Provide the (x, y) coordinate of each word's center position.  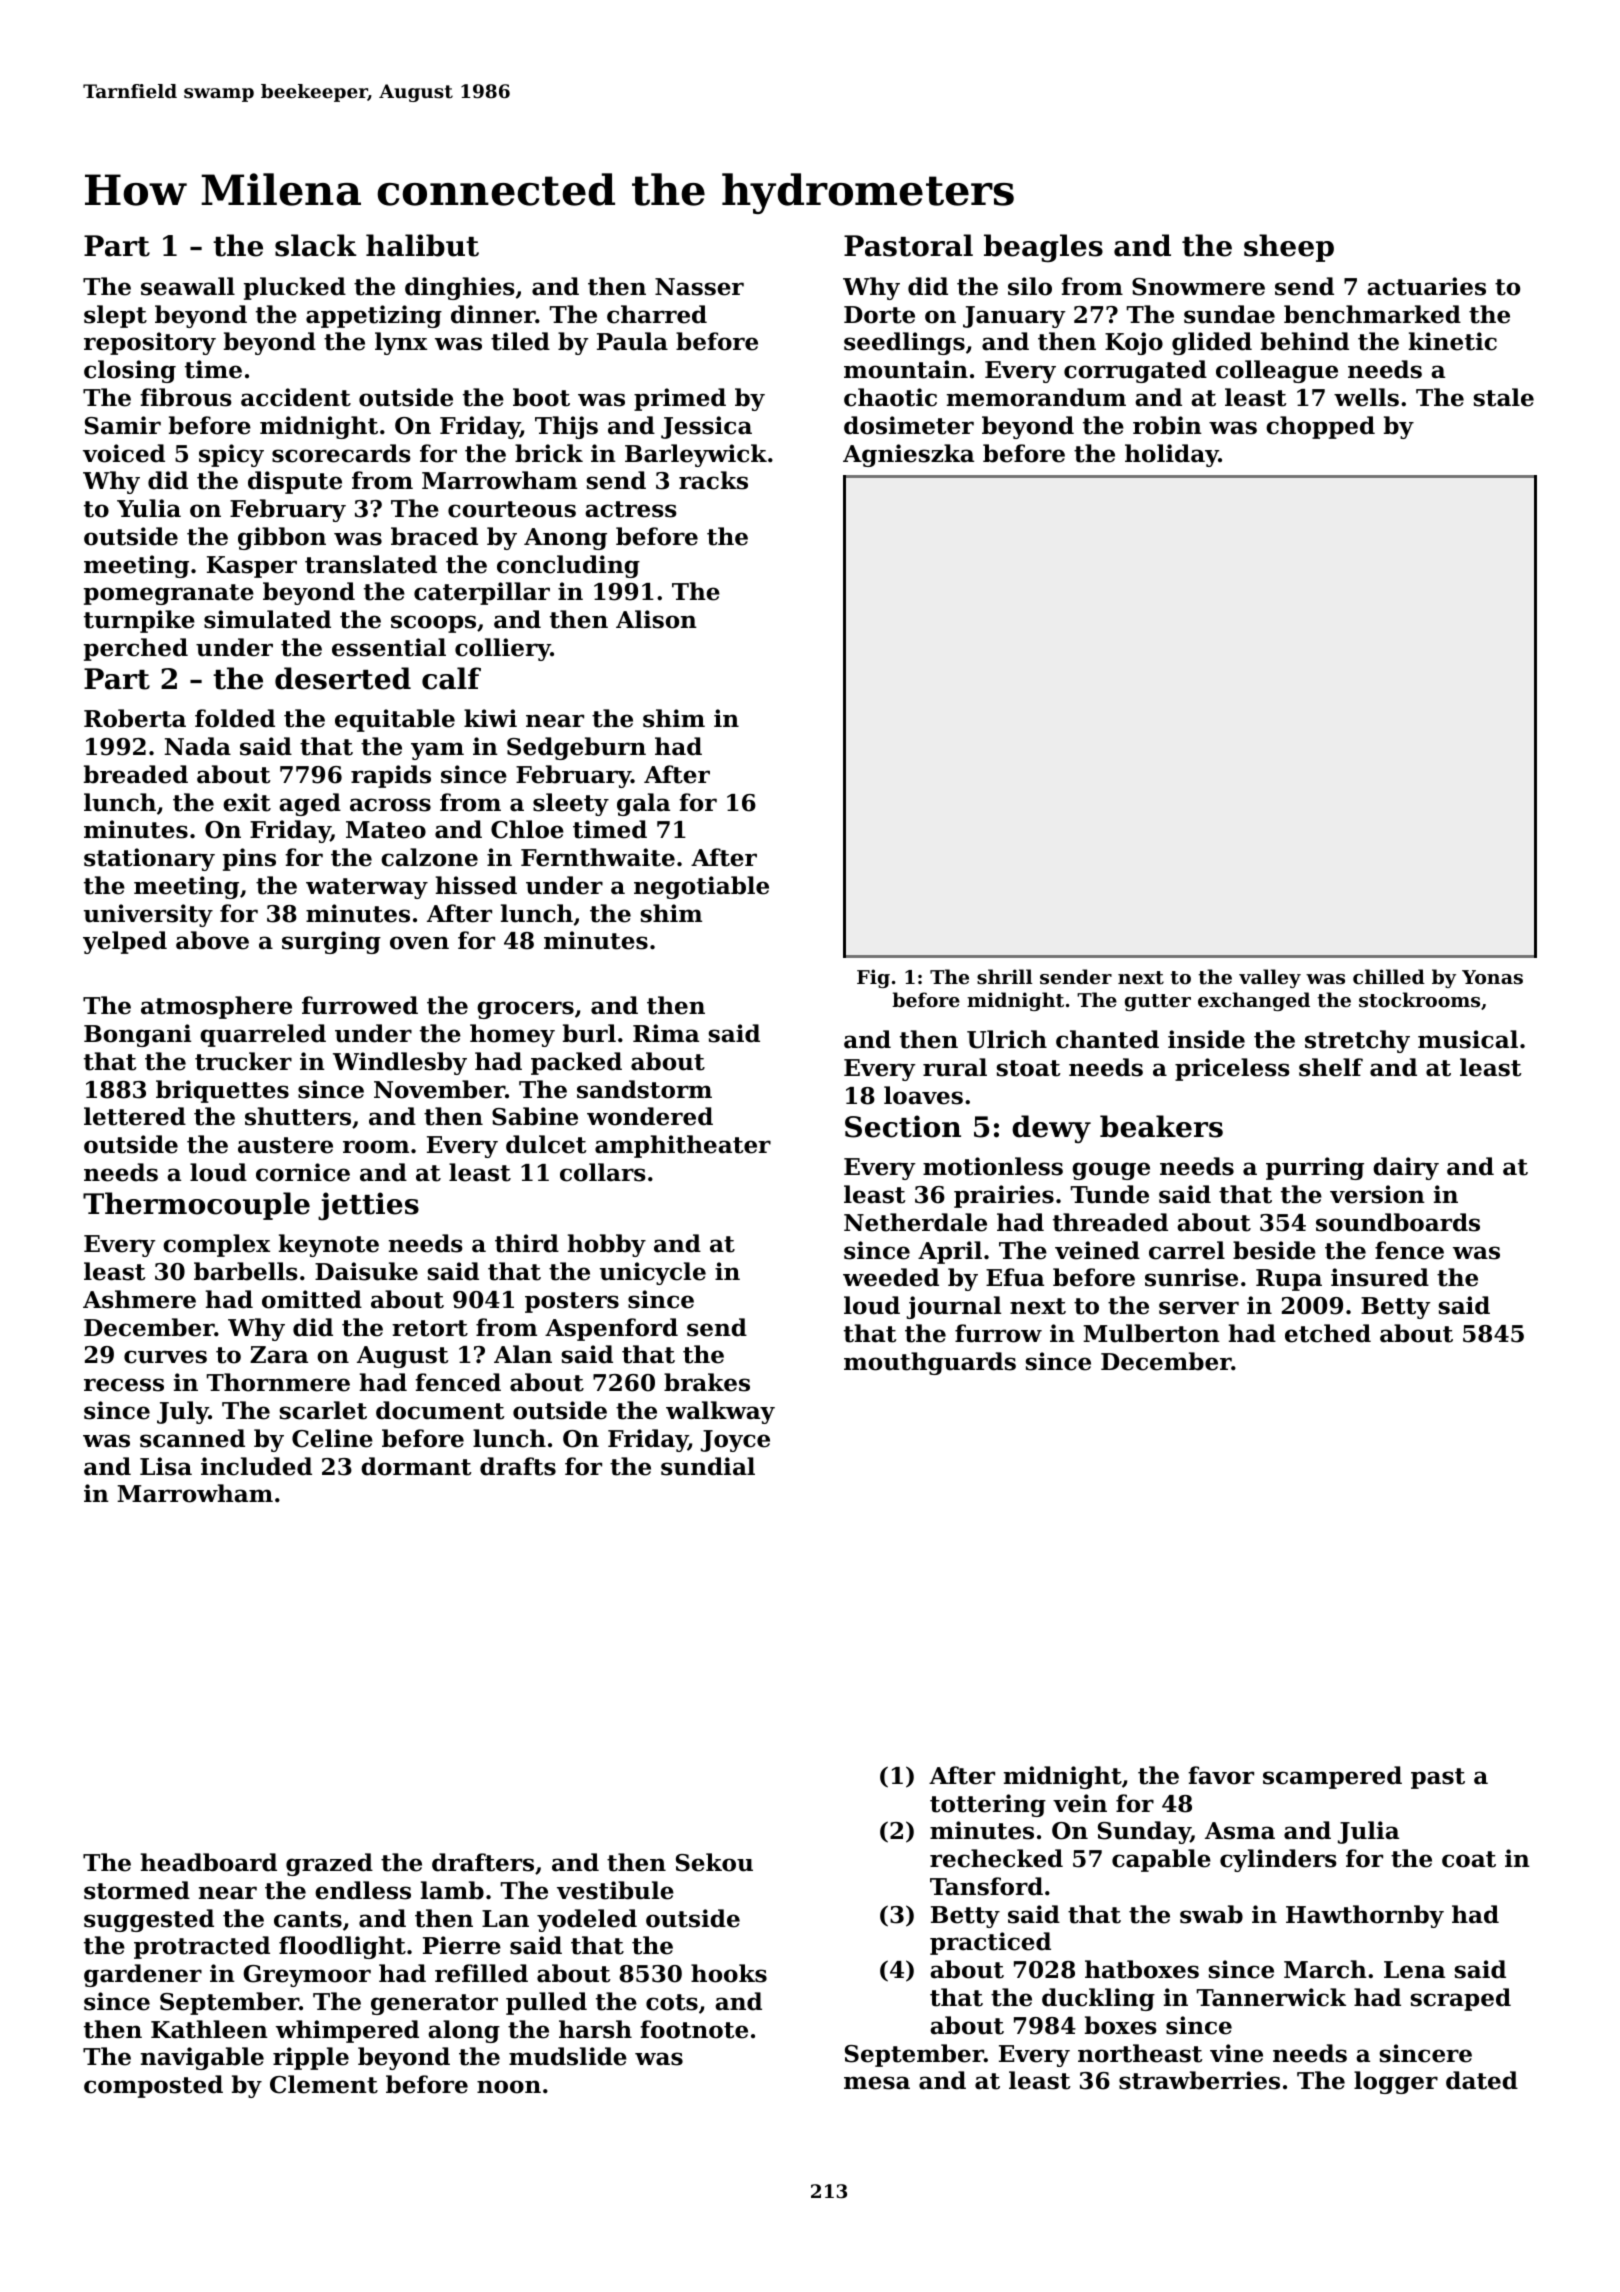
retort (430, 1328)
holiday (1172, 455)
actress (631, 509)
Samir (123, 425)
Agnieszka (908, 455)
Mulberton (1151, 1333)
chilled (1389, 976)
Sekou (714, 1862)
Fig (873, 978)
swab (1211, 1914)
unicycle (653, 1273)
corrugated (1135, 371)
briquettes (222, 1091)
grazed (329, 1864)
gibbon (282, 538)
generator (434, 2004)
